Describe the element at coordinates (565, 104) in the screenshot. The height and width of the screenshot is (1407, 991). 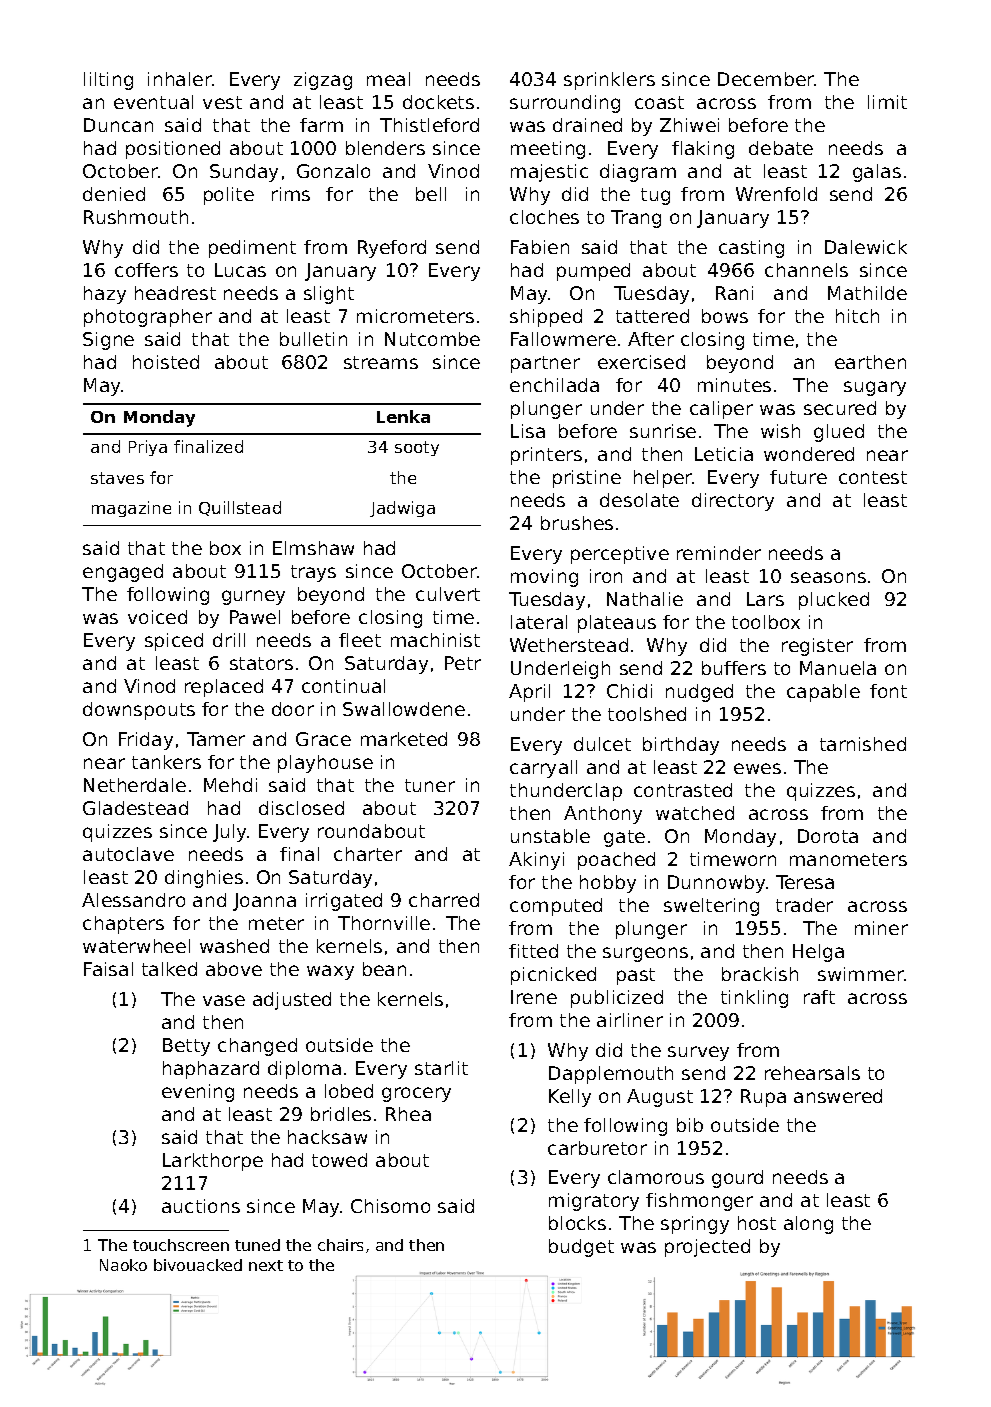
I see `surrounding` at that location.
